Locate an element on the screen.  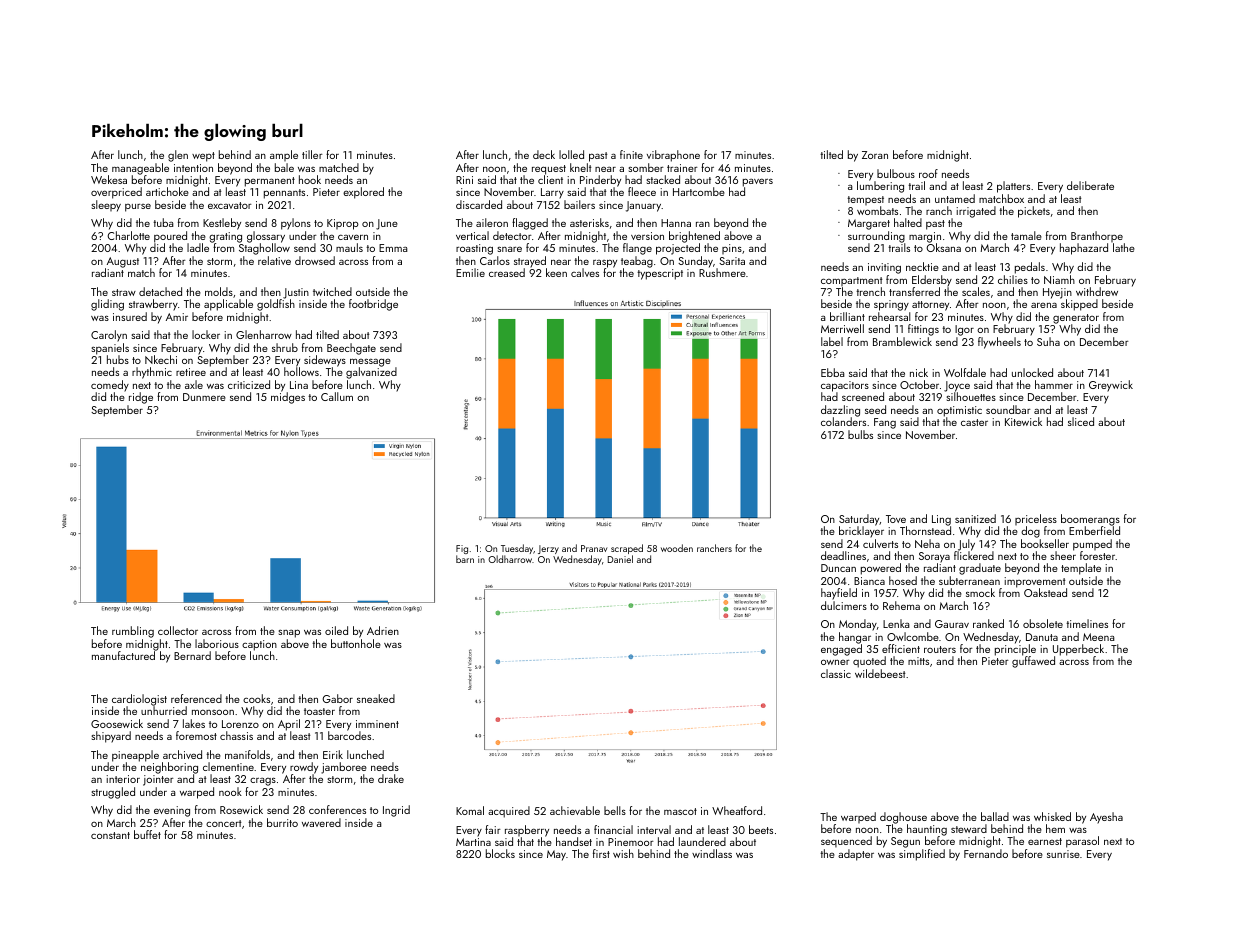
Ayesha is located at coordinates (1106, 818).
